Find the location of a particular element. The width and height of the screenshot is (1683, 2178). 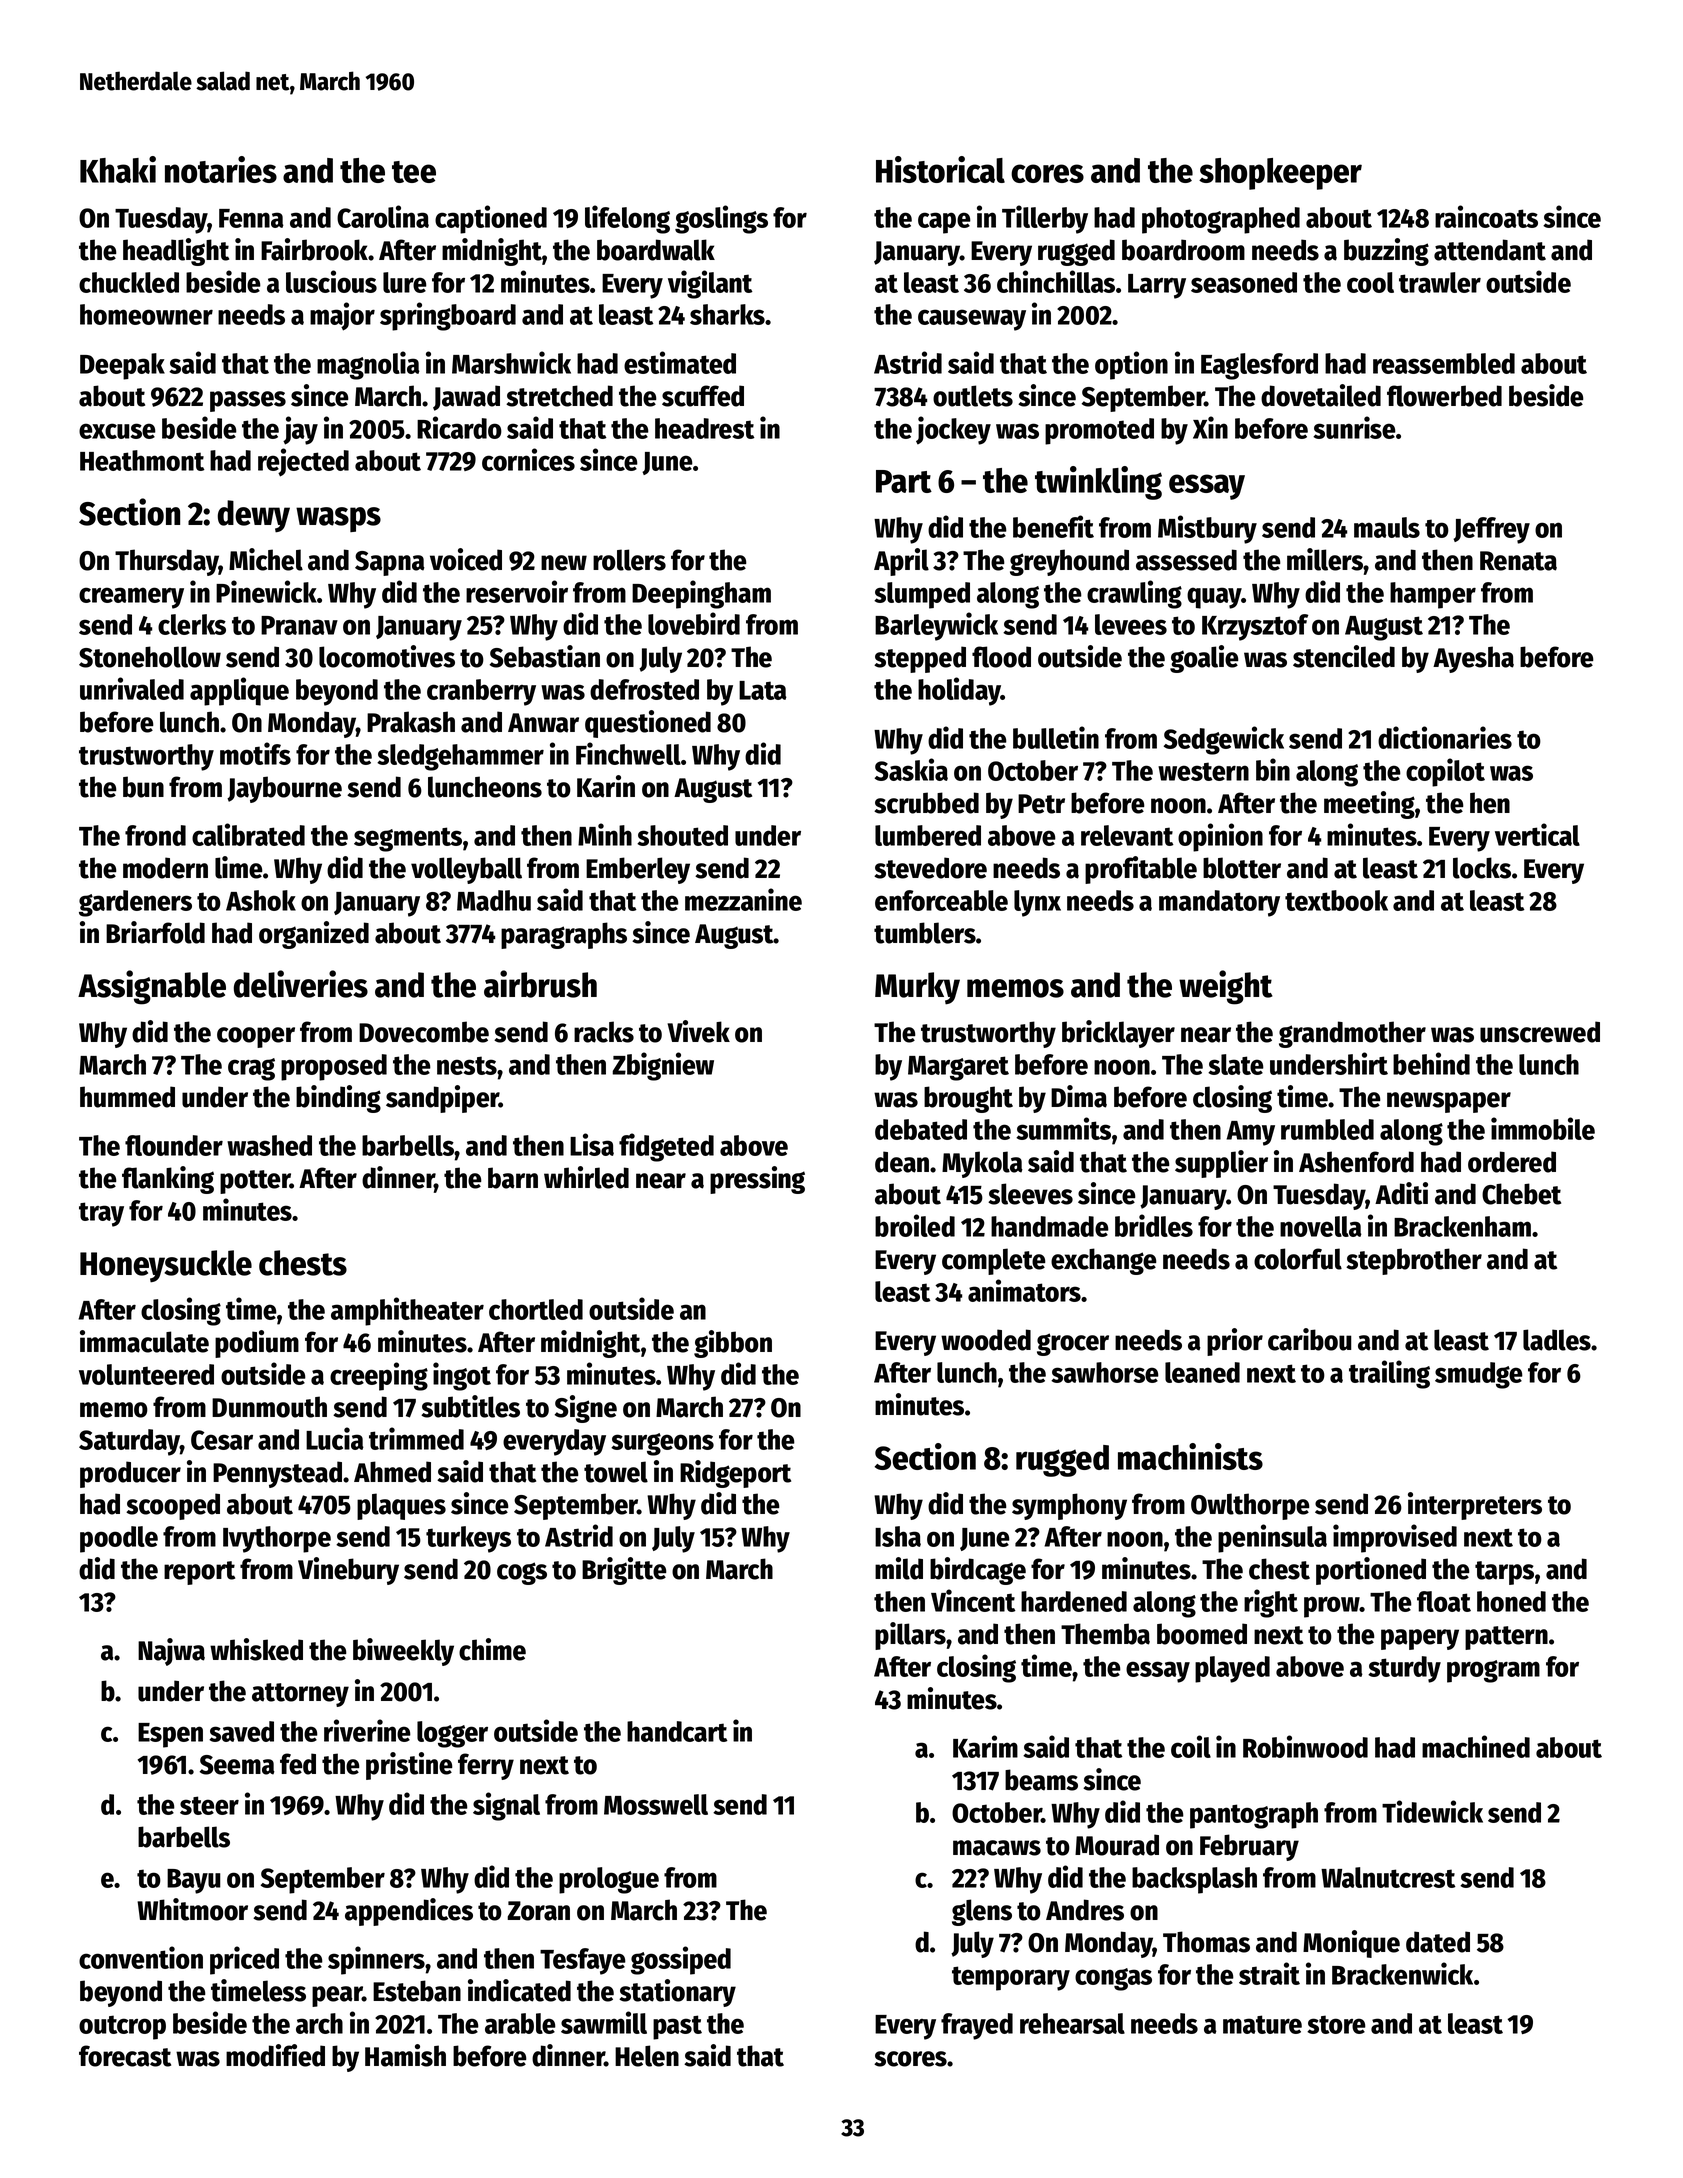

mature is located at coordinates (1262, 2024).
